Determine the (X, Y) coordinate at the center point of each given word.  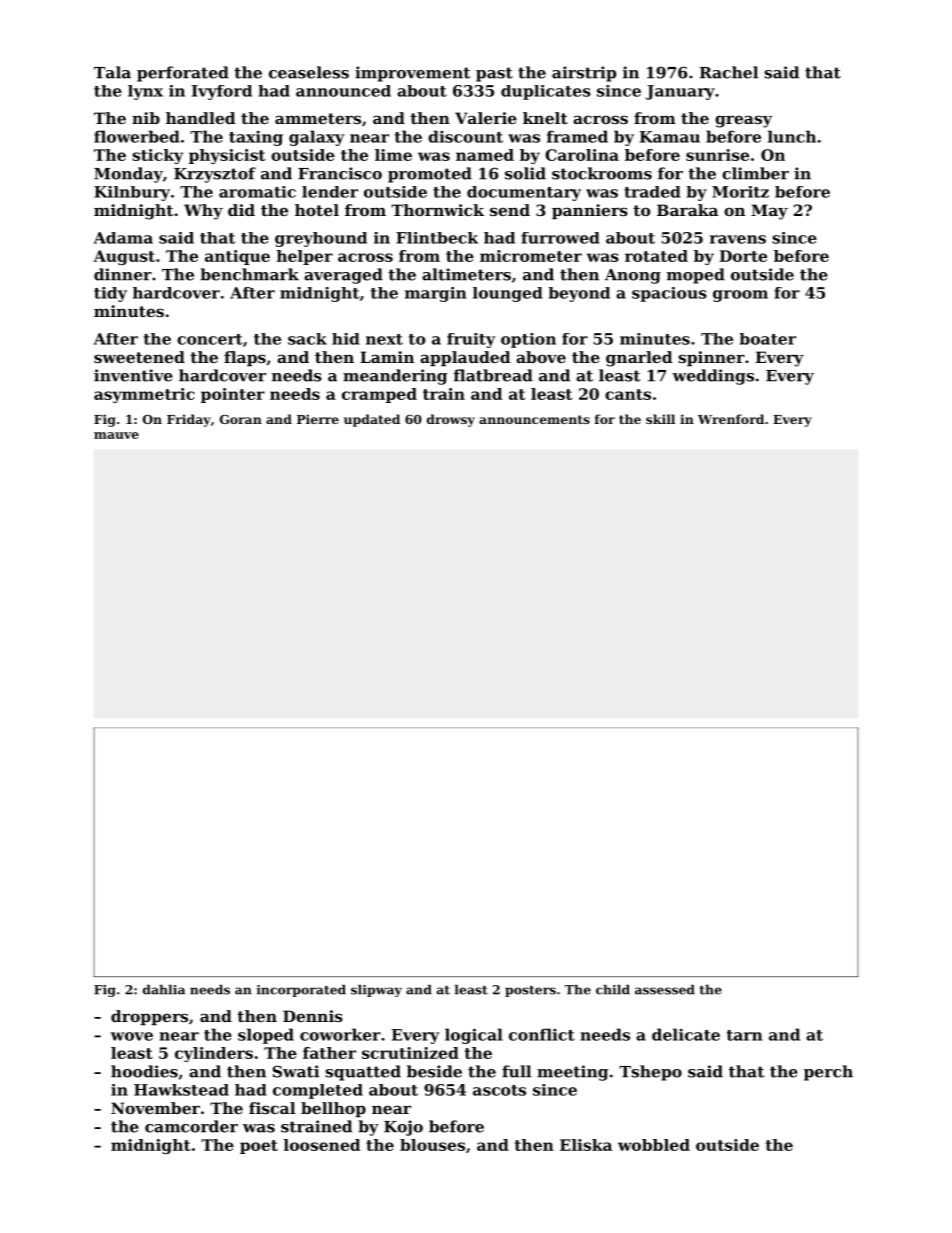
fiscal (272, 1108)
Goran (241, 419)
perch (828, 1073)
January (680, 92)
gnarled (639, 359)
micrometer (531, 256)
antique (237, 257)
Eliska (586, 1145)
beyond (579, 294)
